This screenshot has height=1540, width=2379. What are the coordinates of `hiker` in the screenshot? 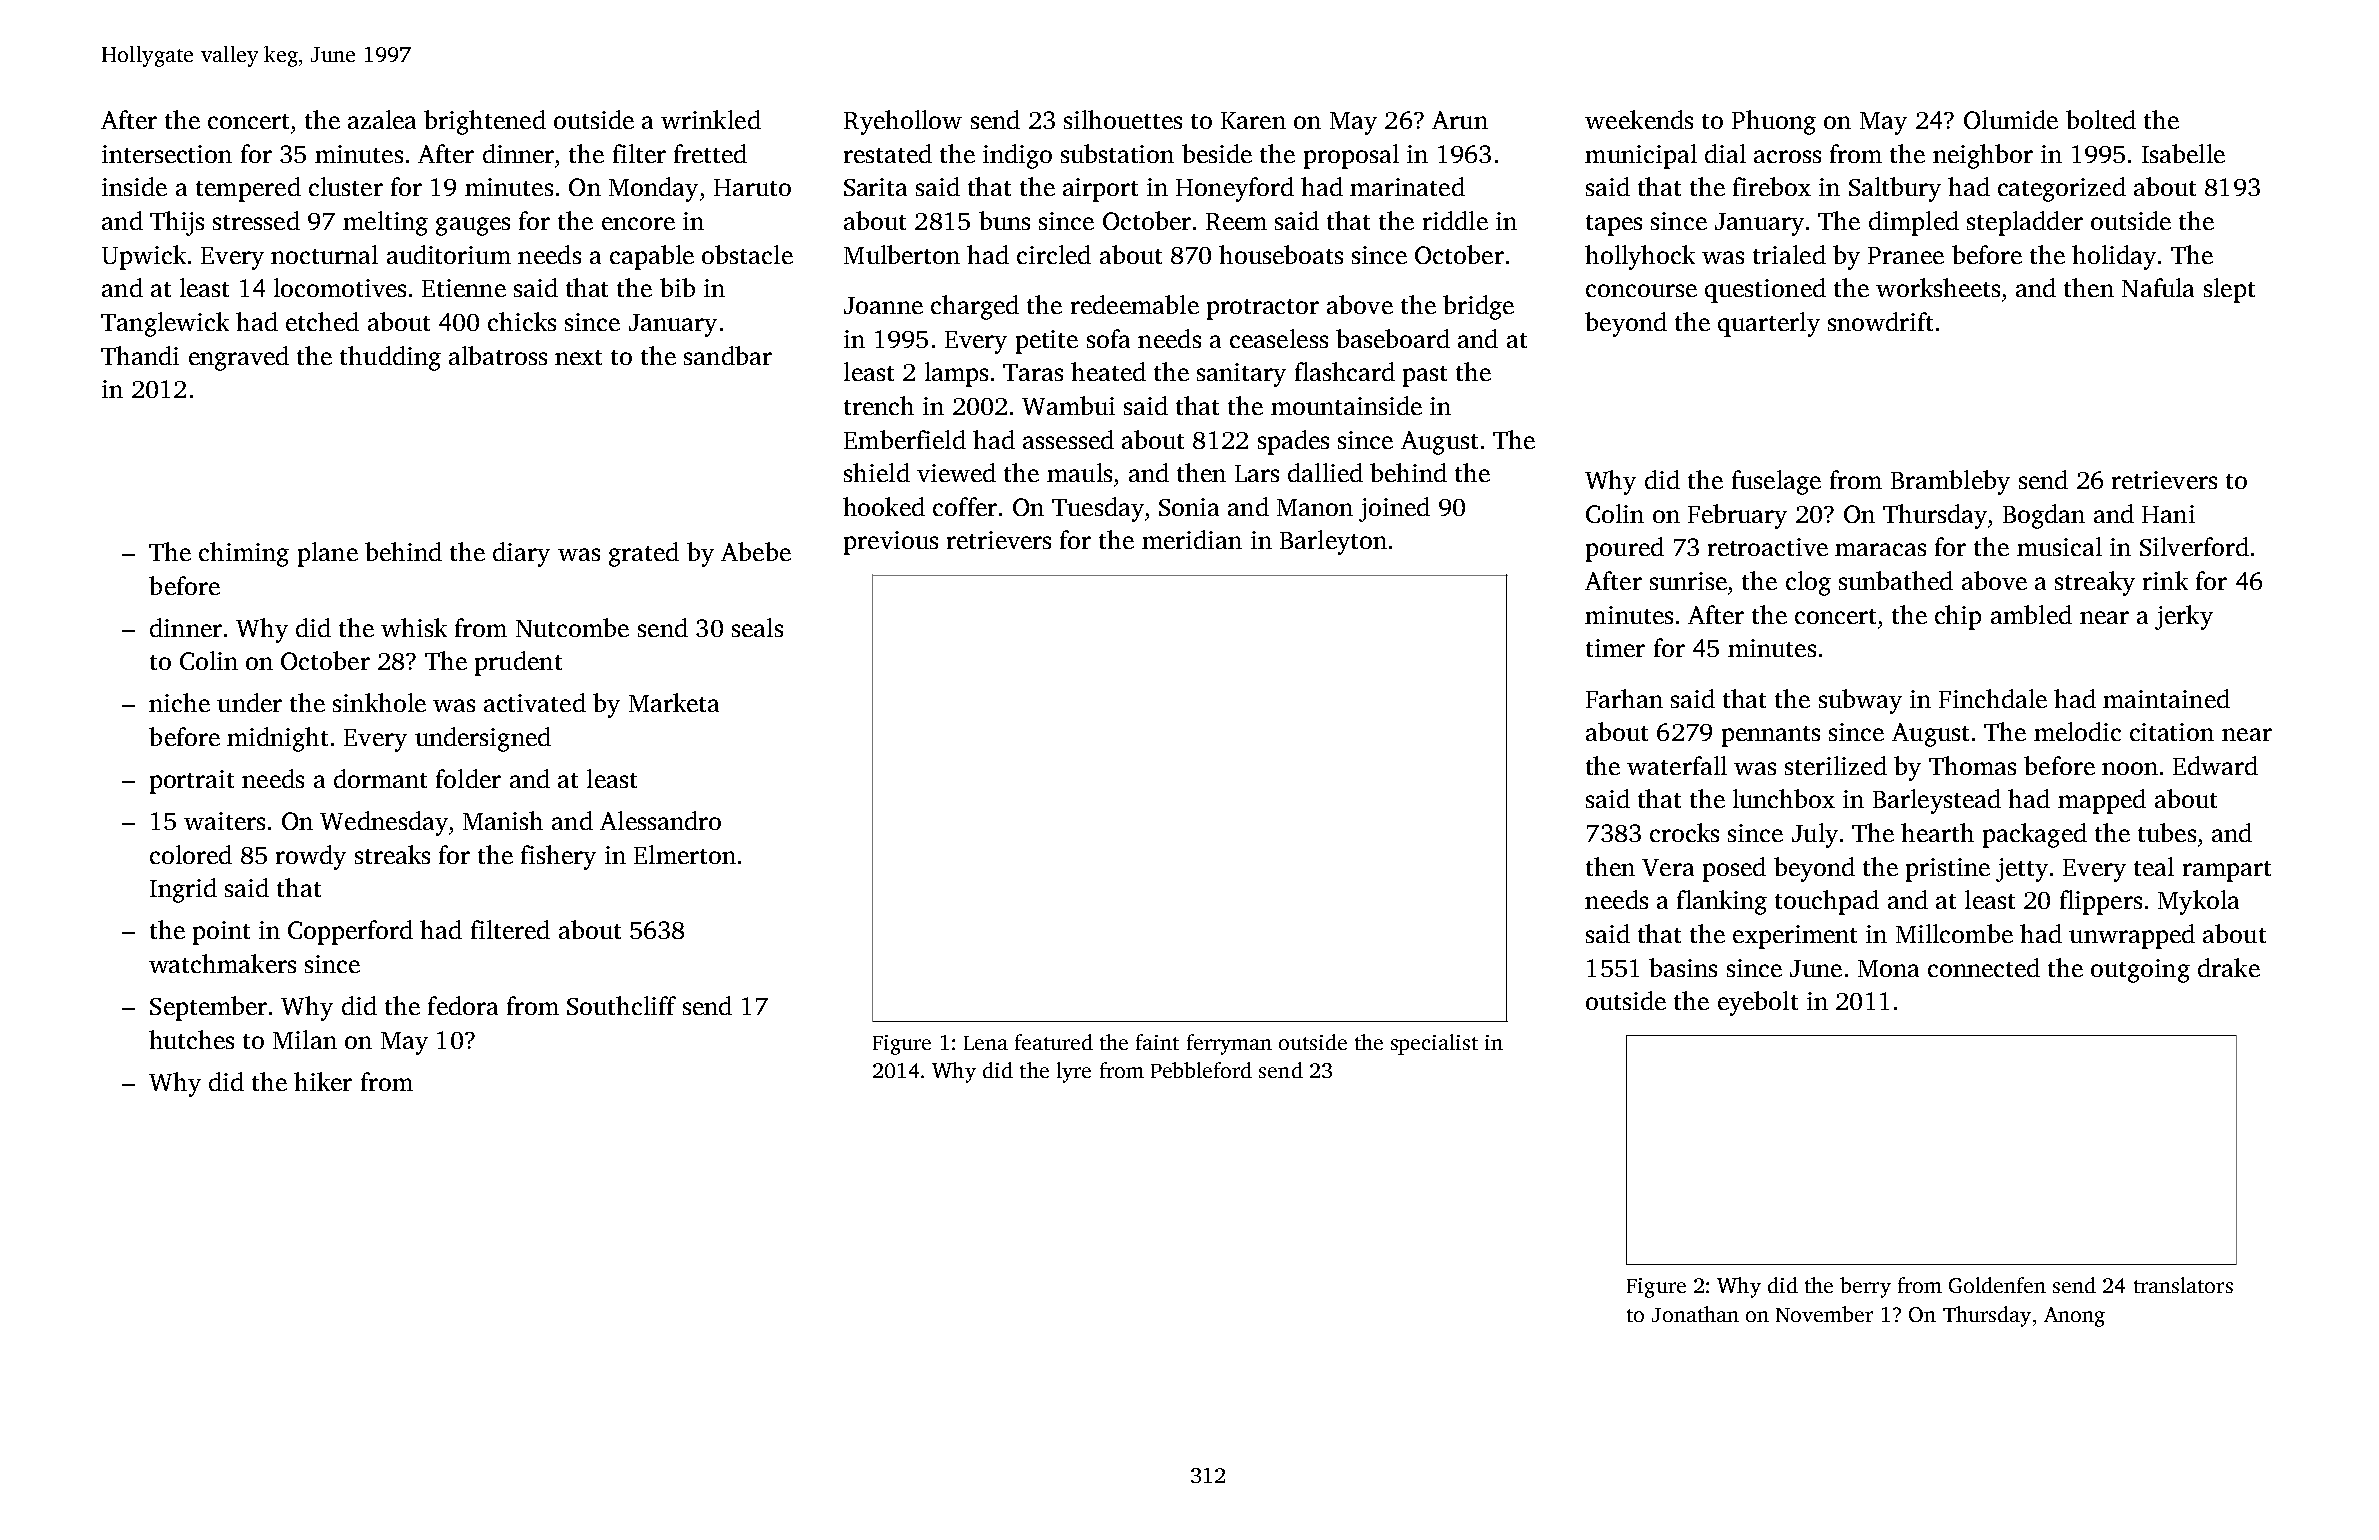 It's located at (323, 1081).
